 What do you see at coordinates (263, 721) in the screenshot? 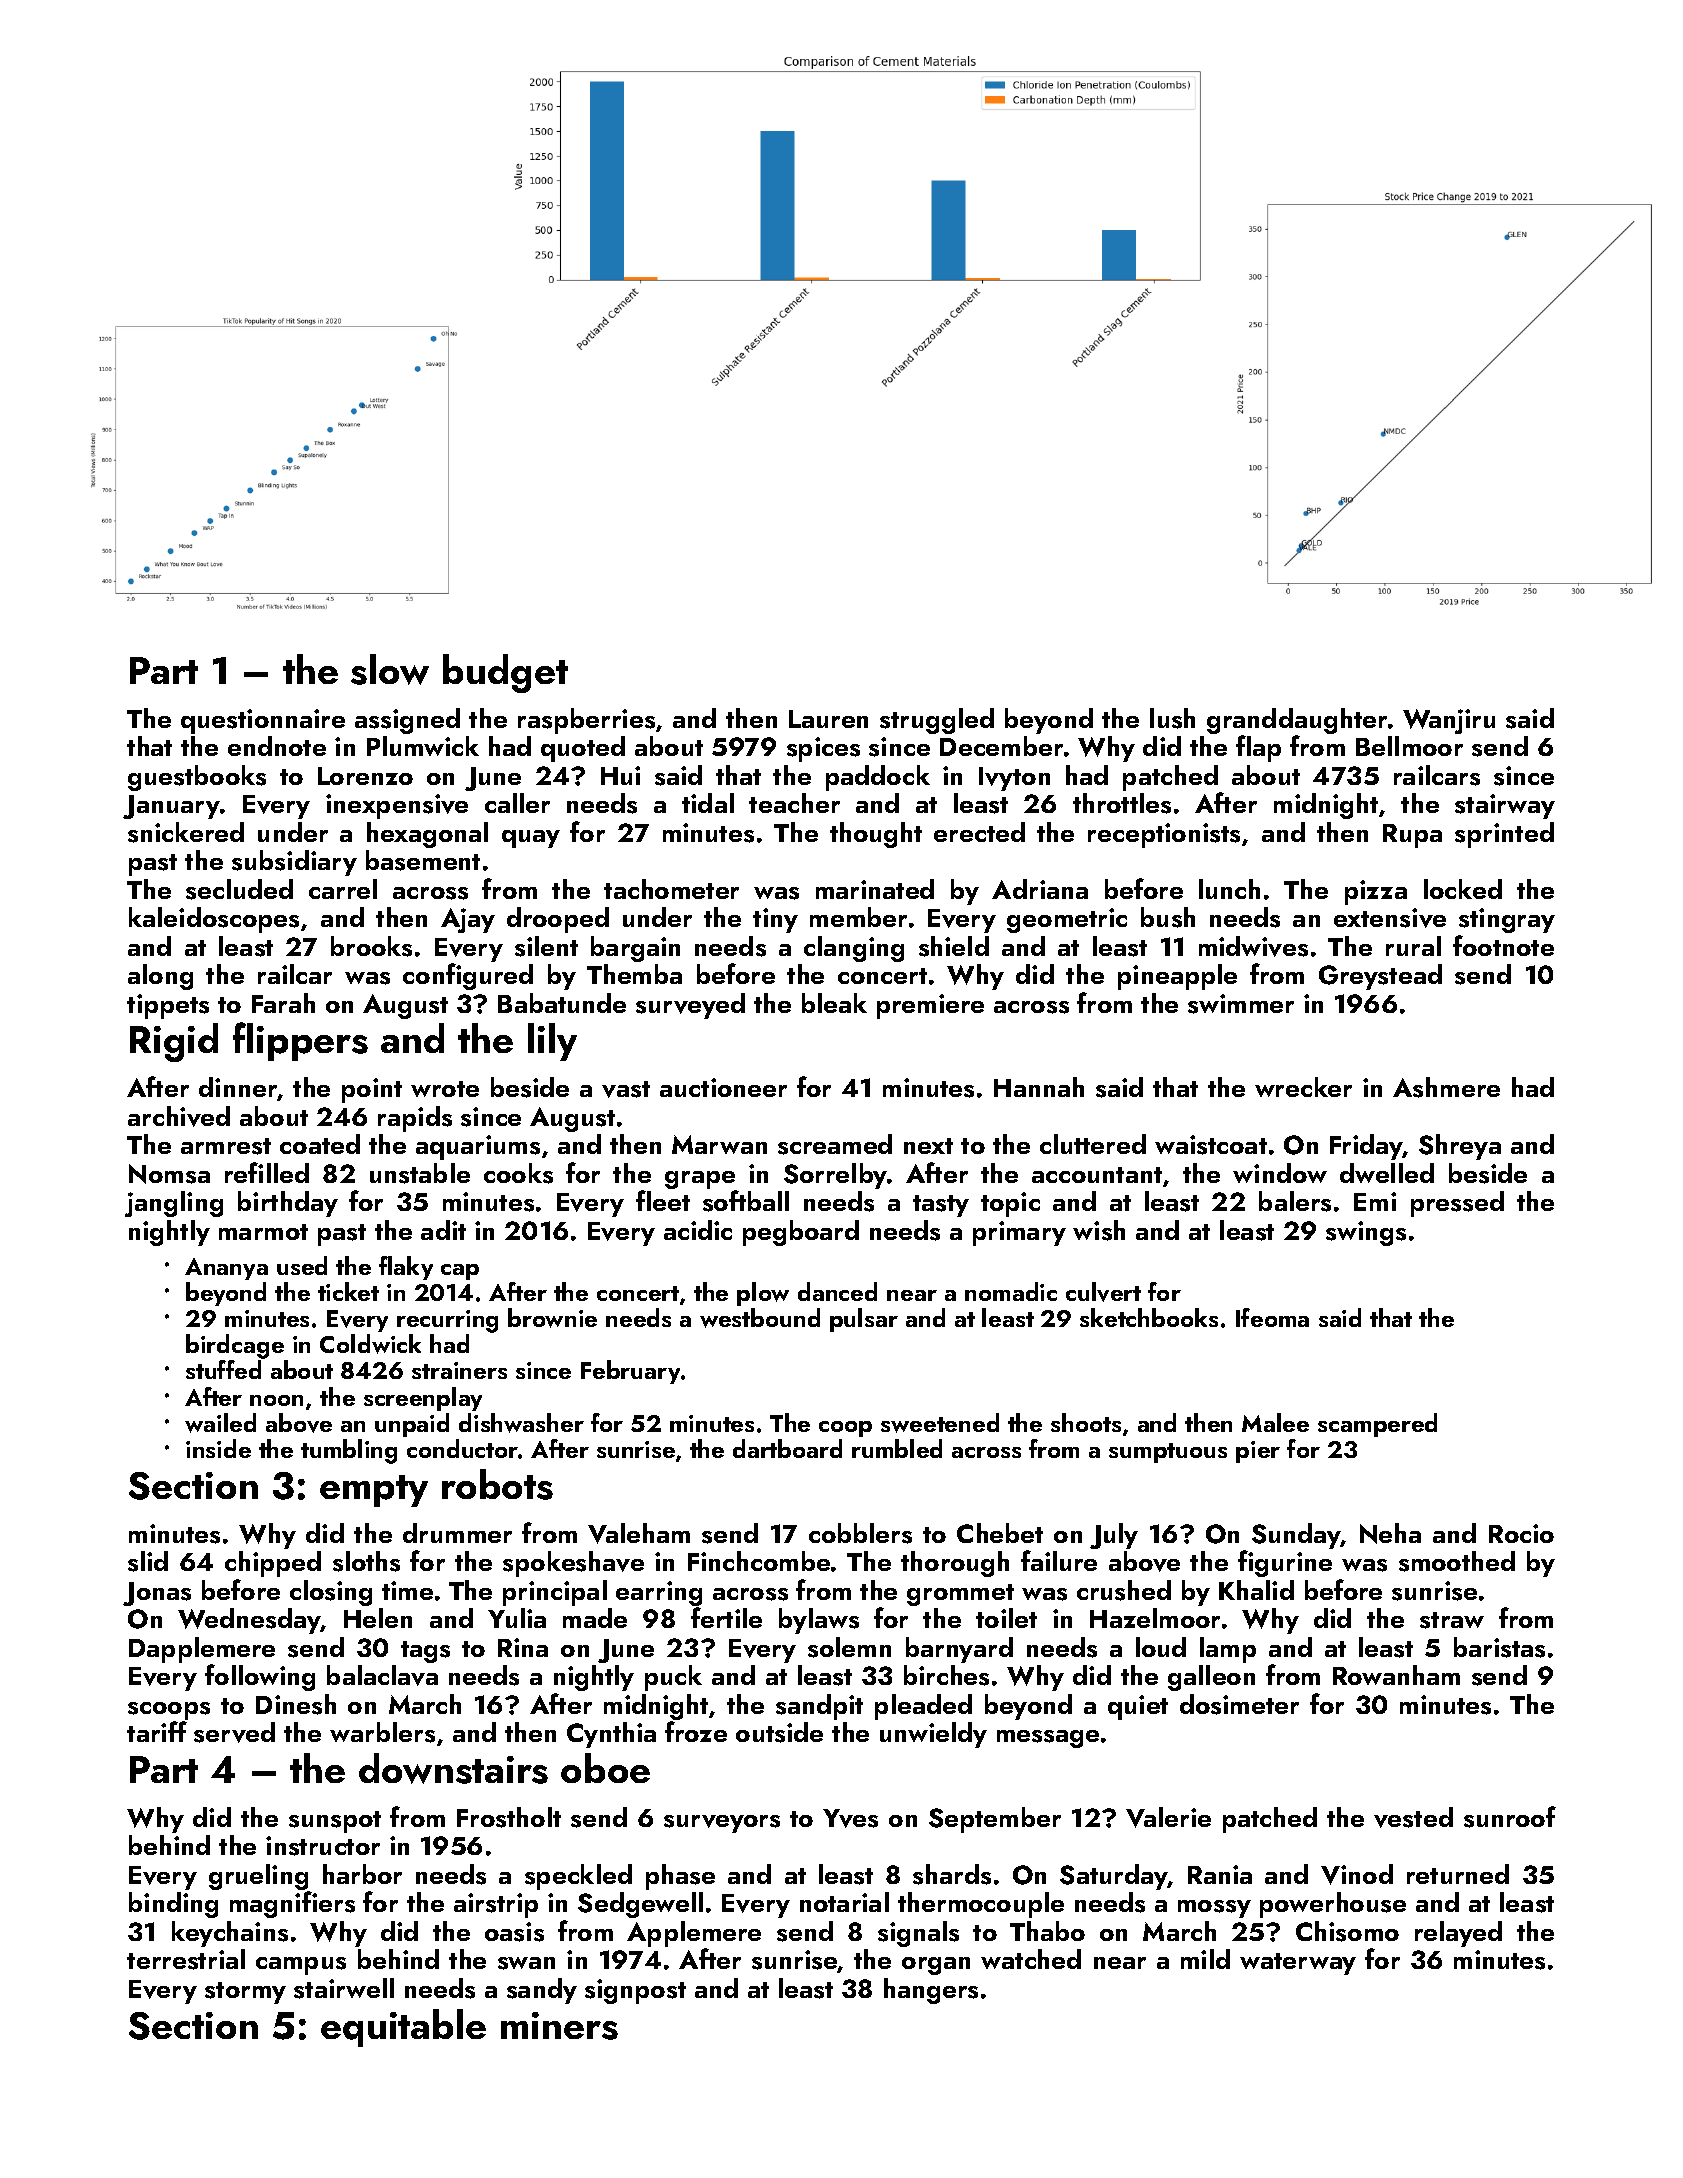
I see `questionnaire` at bounding box center [263, 721].
